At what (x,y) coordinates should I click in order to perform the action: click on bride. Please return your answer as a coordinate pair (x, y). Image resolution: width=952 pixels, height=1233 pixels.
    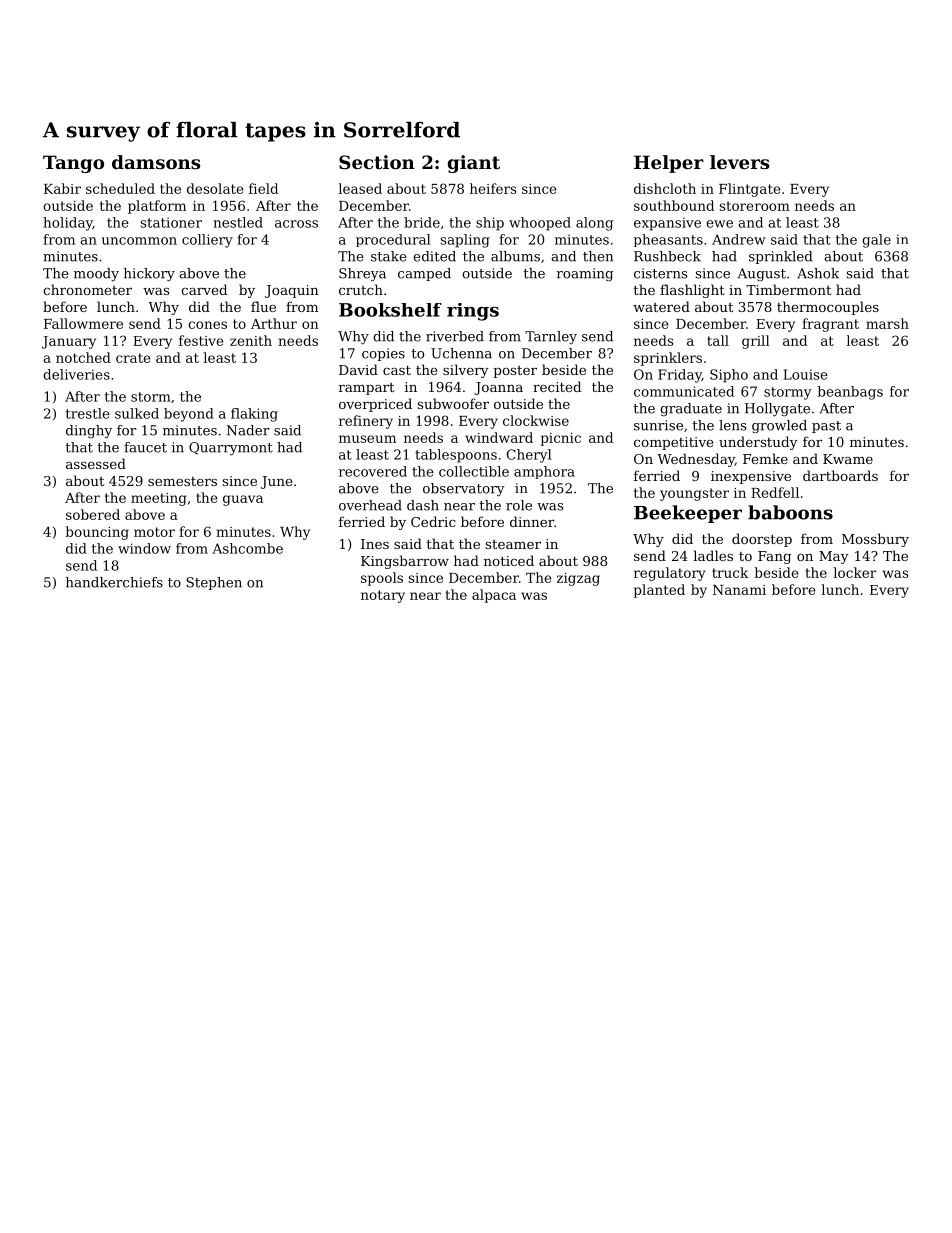
    Looking at the image, I should click on (422, 222).
